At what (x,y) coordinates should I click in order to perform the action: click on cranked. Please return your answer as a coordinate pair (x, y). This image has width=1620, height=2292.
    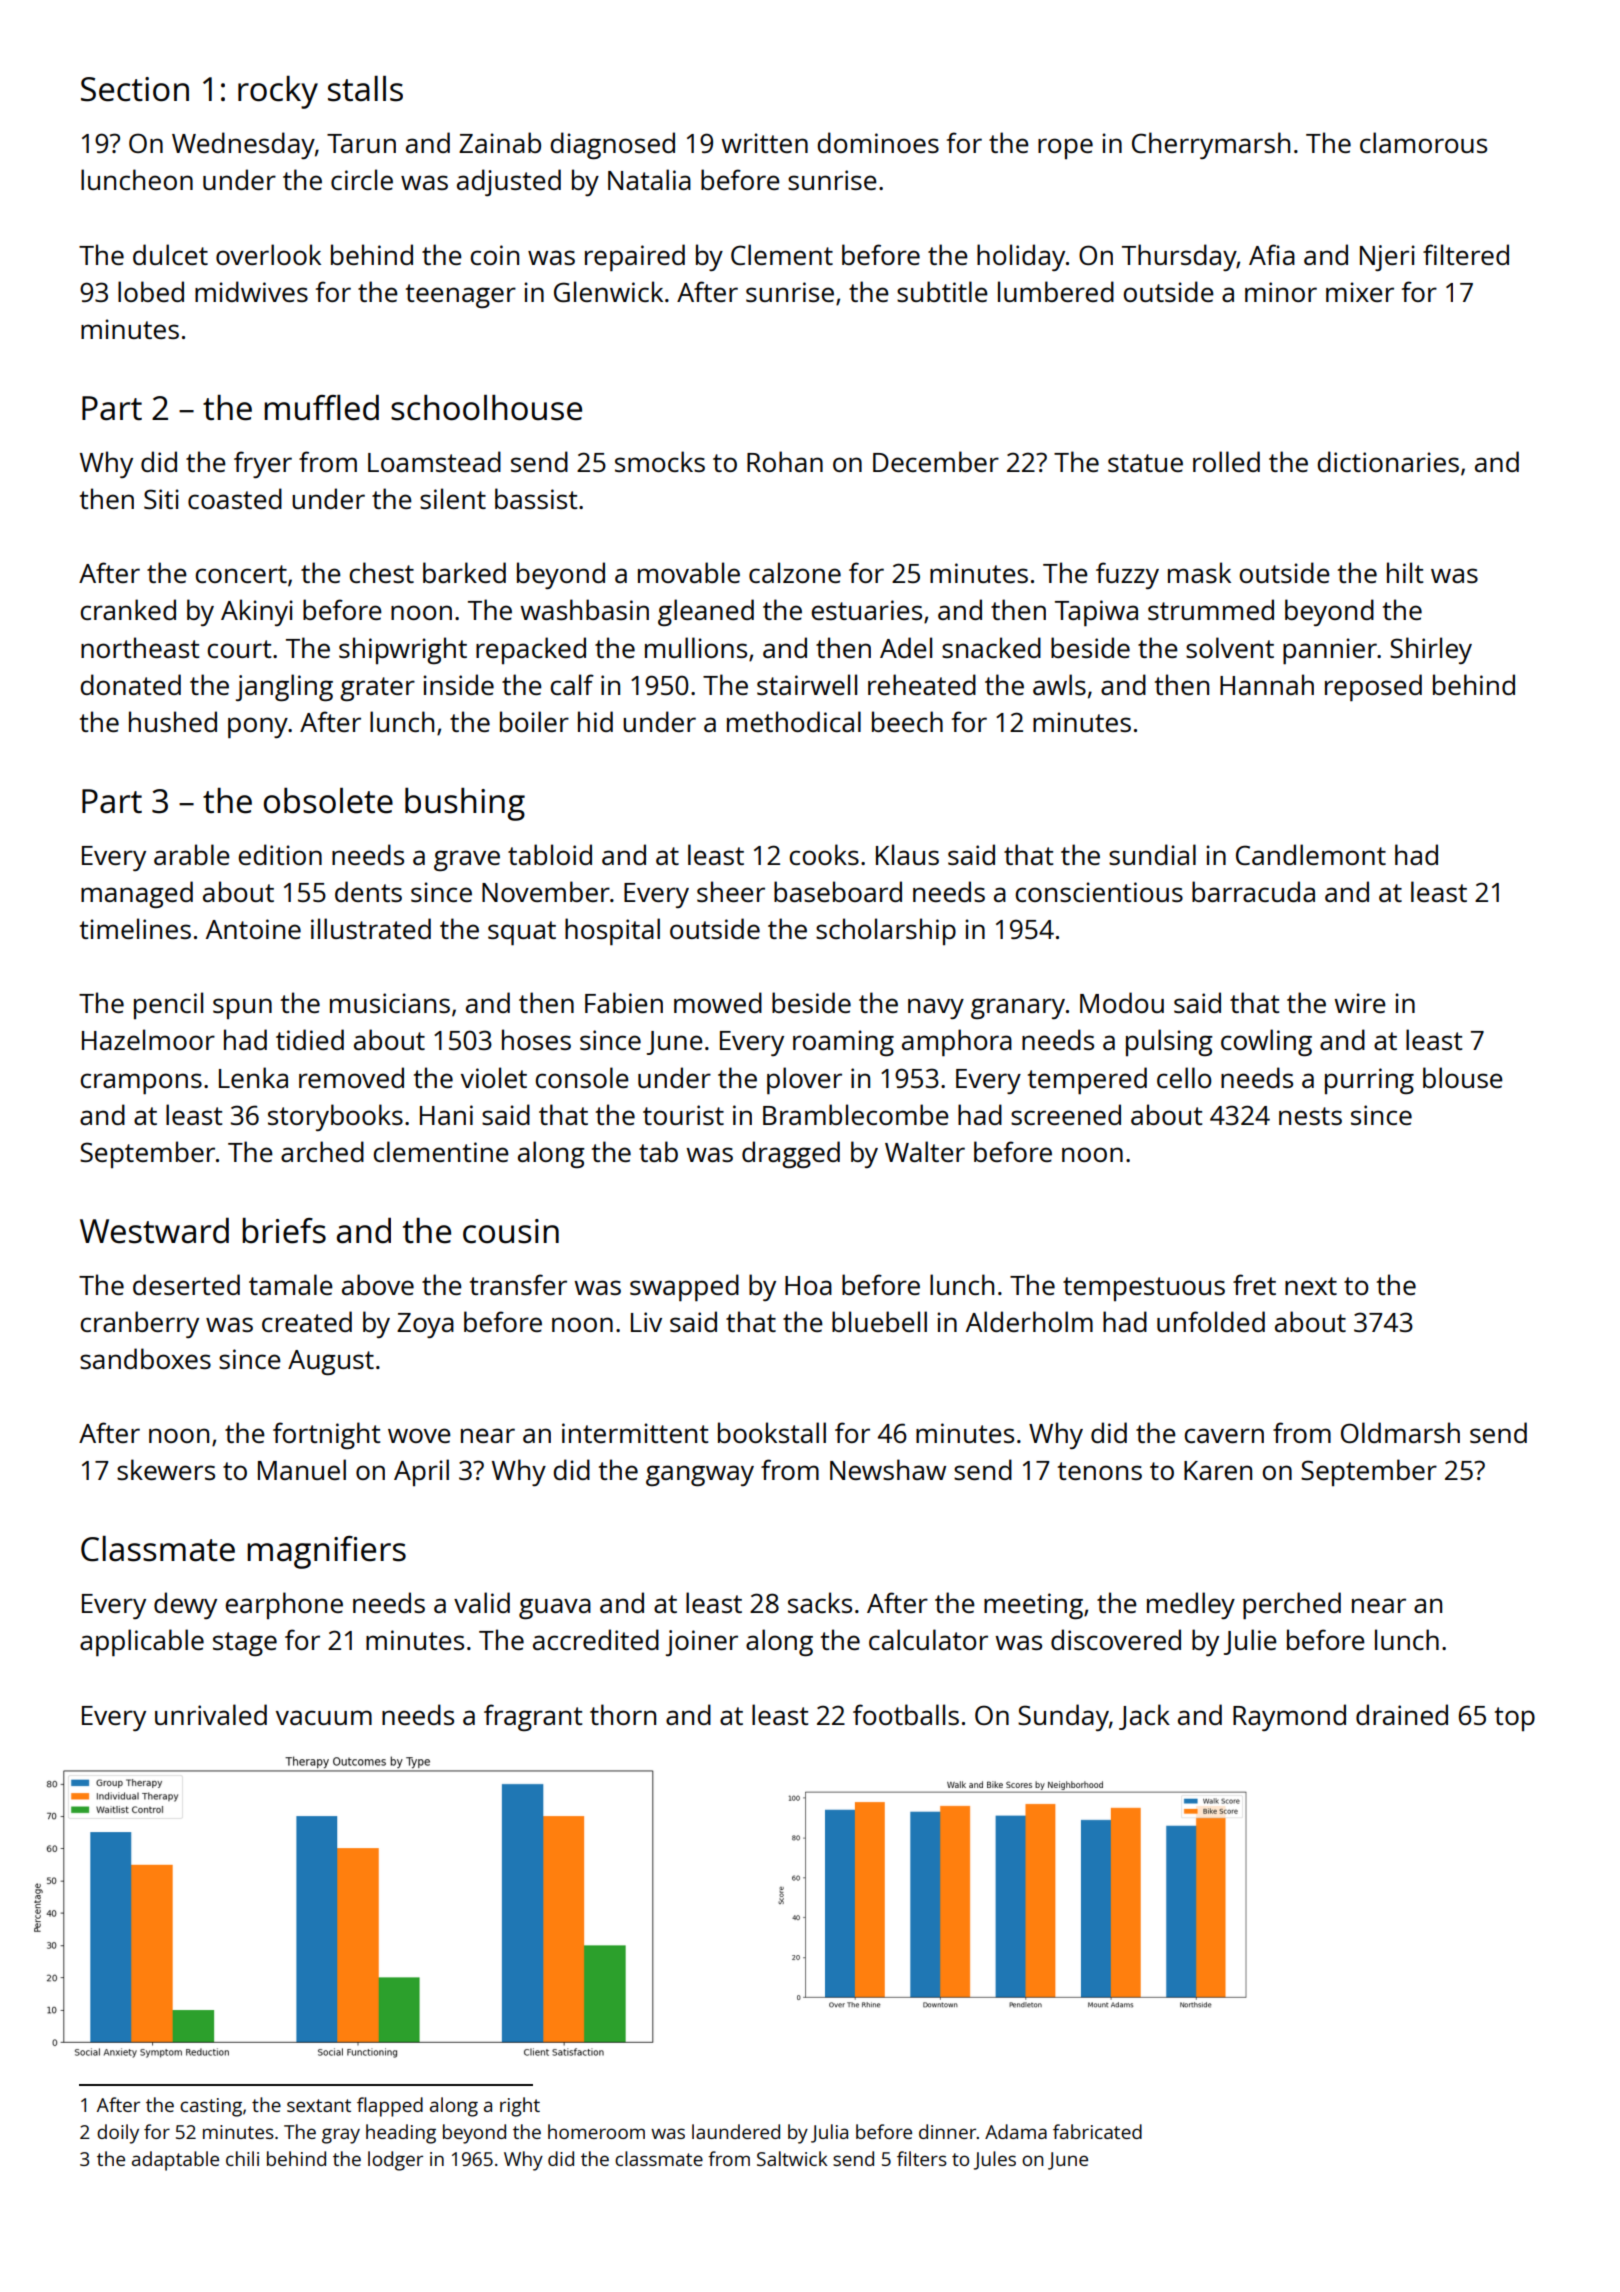
    Looking at the image, I should click on (128, 609).
